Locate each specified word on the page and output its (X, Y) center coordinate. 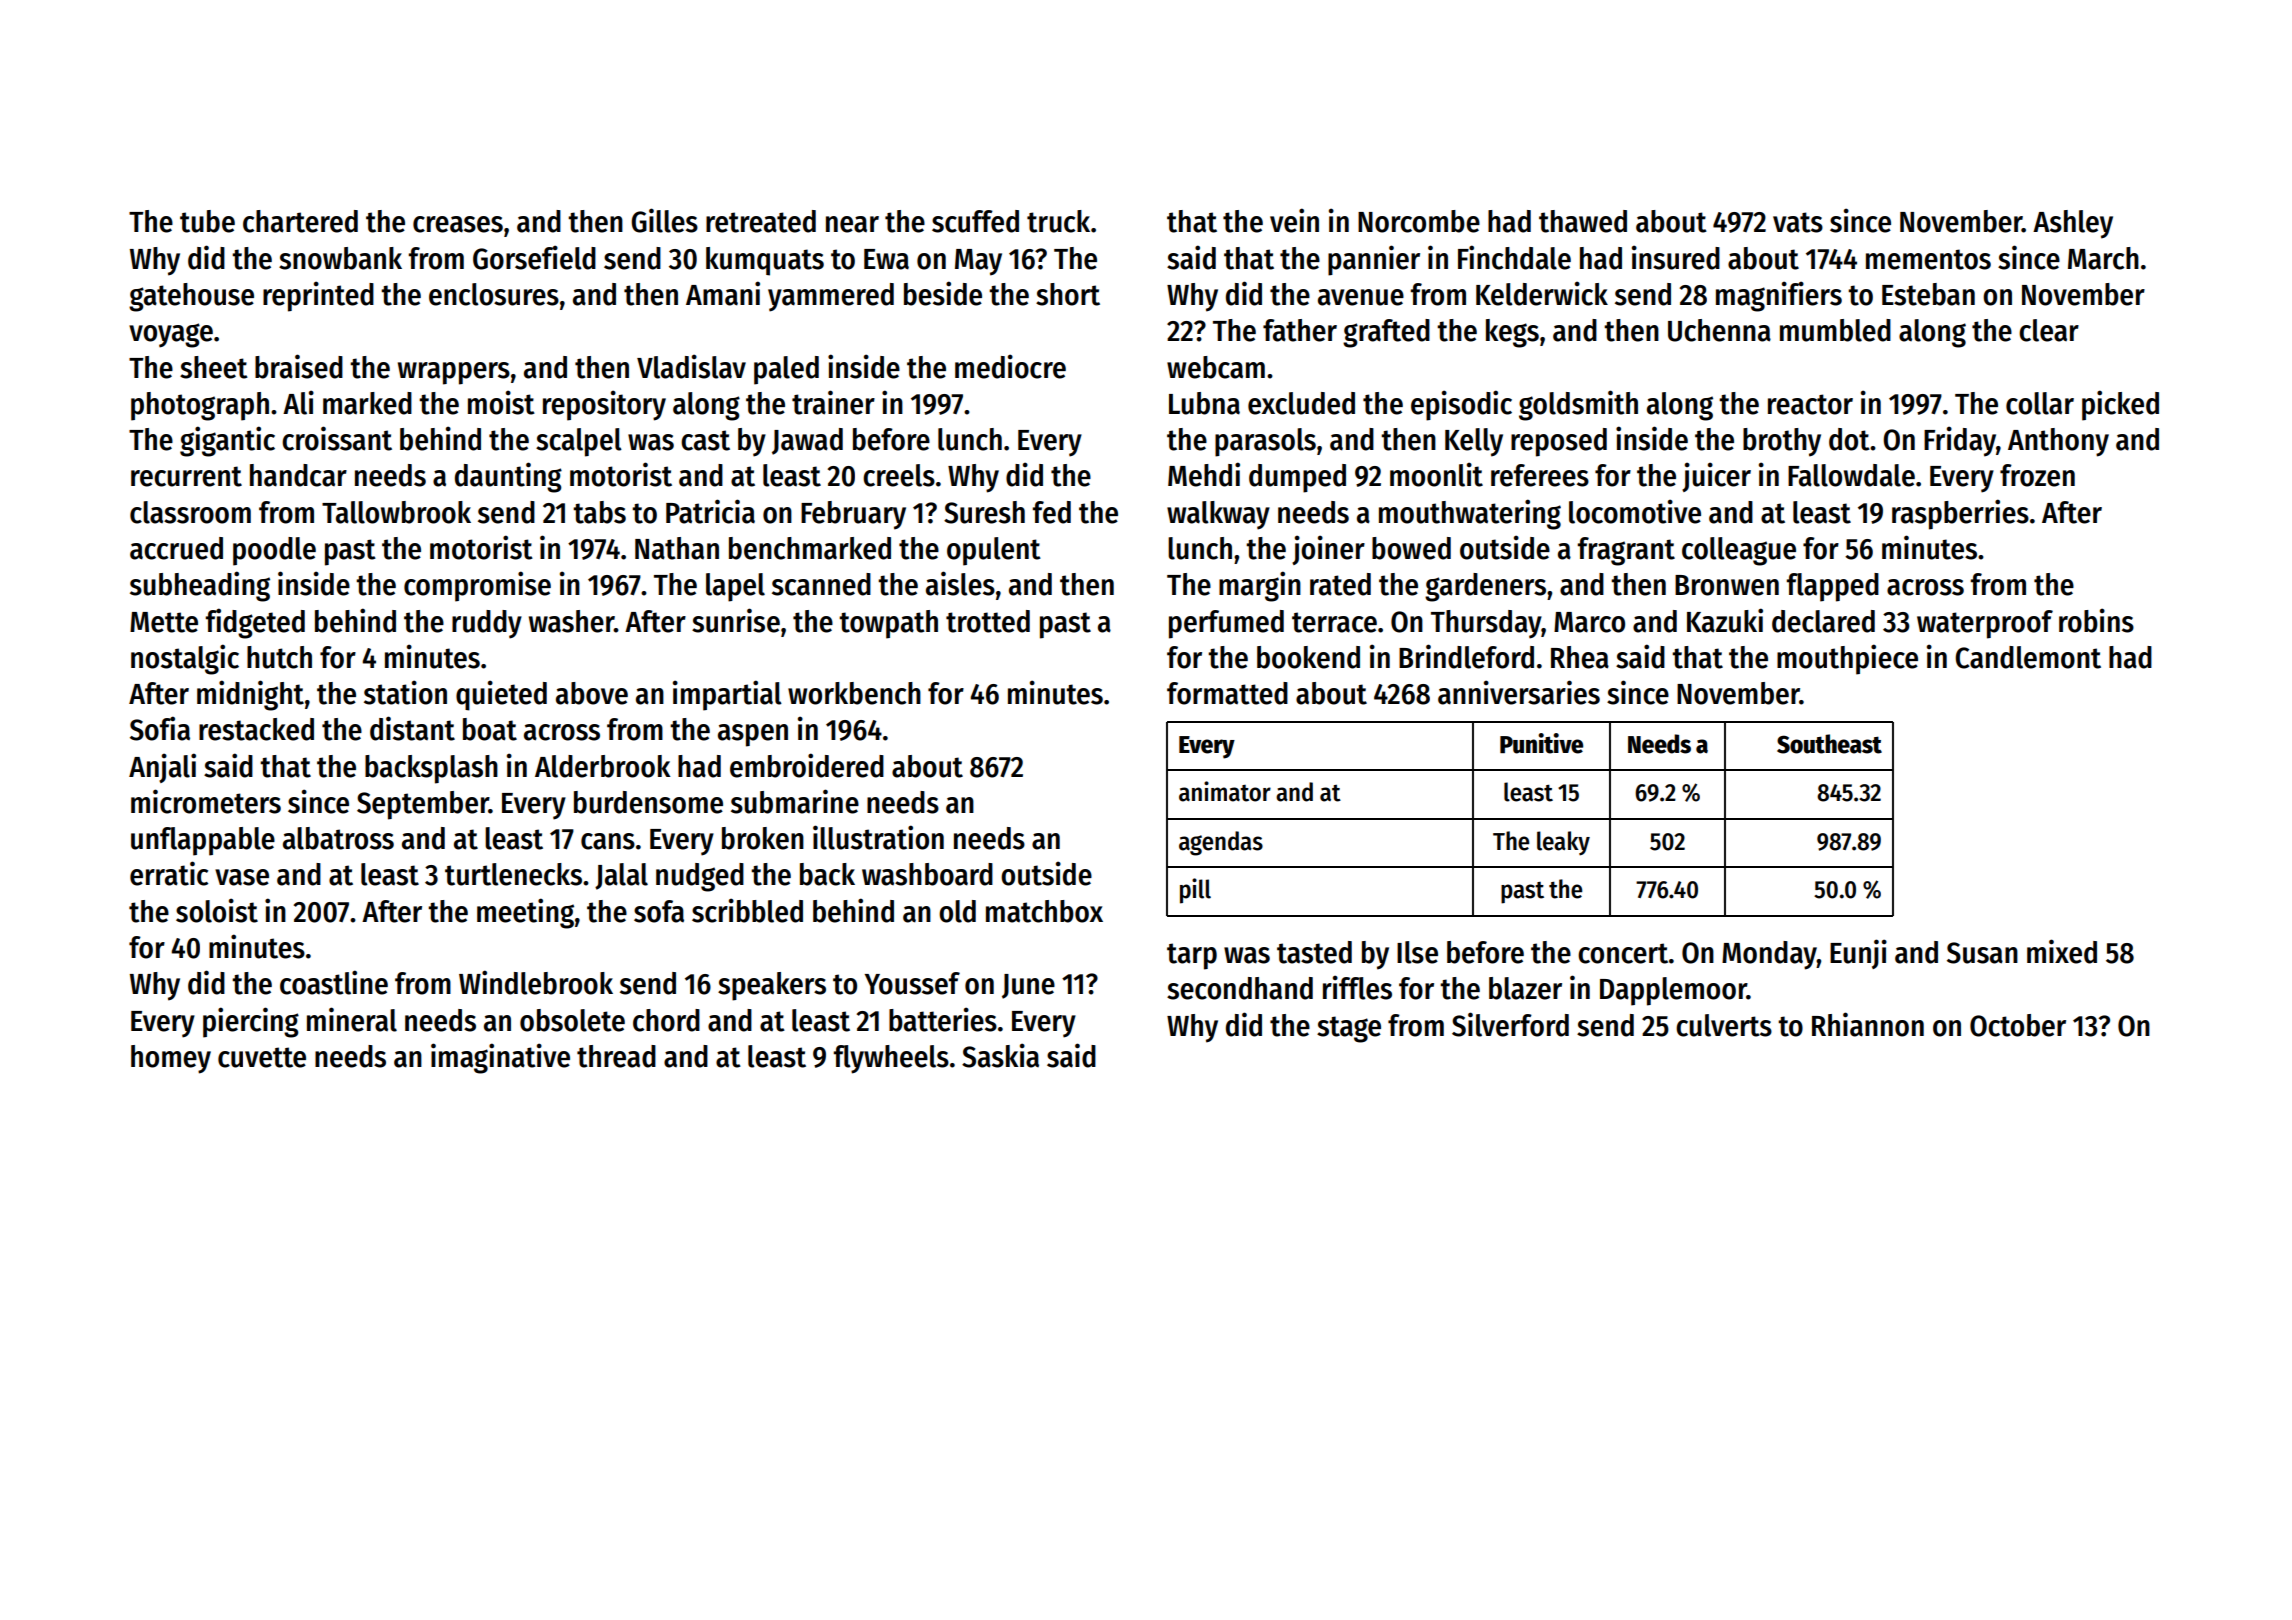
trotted (988, 621)
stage (1349, 1029)
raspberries (1960, 514)
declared (1823, 621)
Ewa (886, 259)
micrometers (206, 801)
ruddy (487, 624)
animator (1225, 791)
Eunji (1858, 954)
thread (616, 1056)
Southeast (1829, 744)
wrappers (454, 373)
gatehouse (191, 297)
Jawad (807, 441)
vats (1798, 222)
